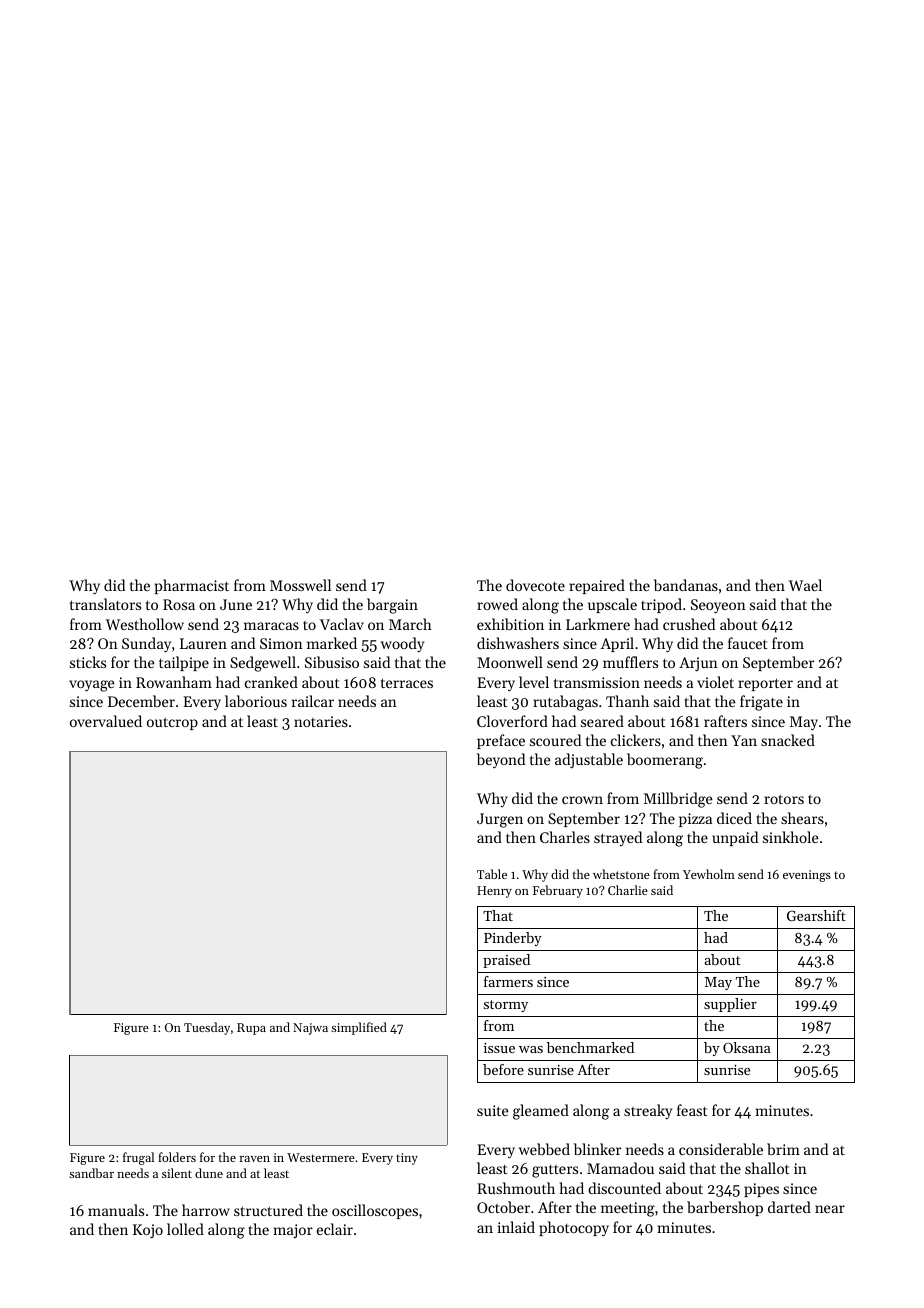 The width and height of the screenshot is (924, 1308). Describe the element at coordinates (300, 585) in the screenshot. I see `Mosswell` at that location.
